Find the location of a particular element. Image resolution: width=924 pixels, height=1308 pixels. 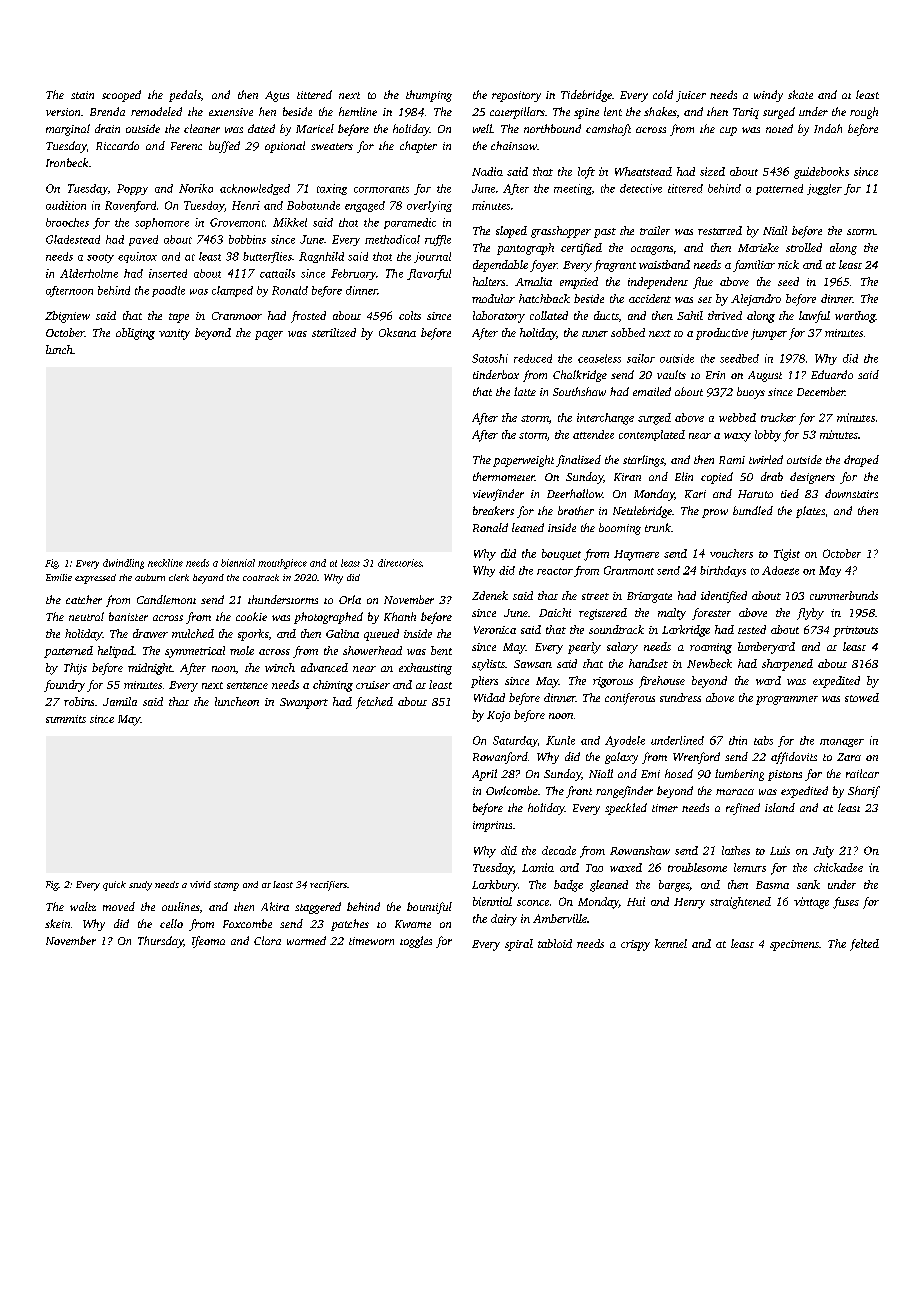

hatchback is located at coordinates (544, 298).
